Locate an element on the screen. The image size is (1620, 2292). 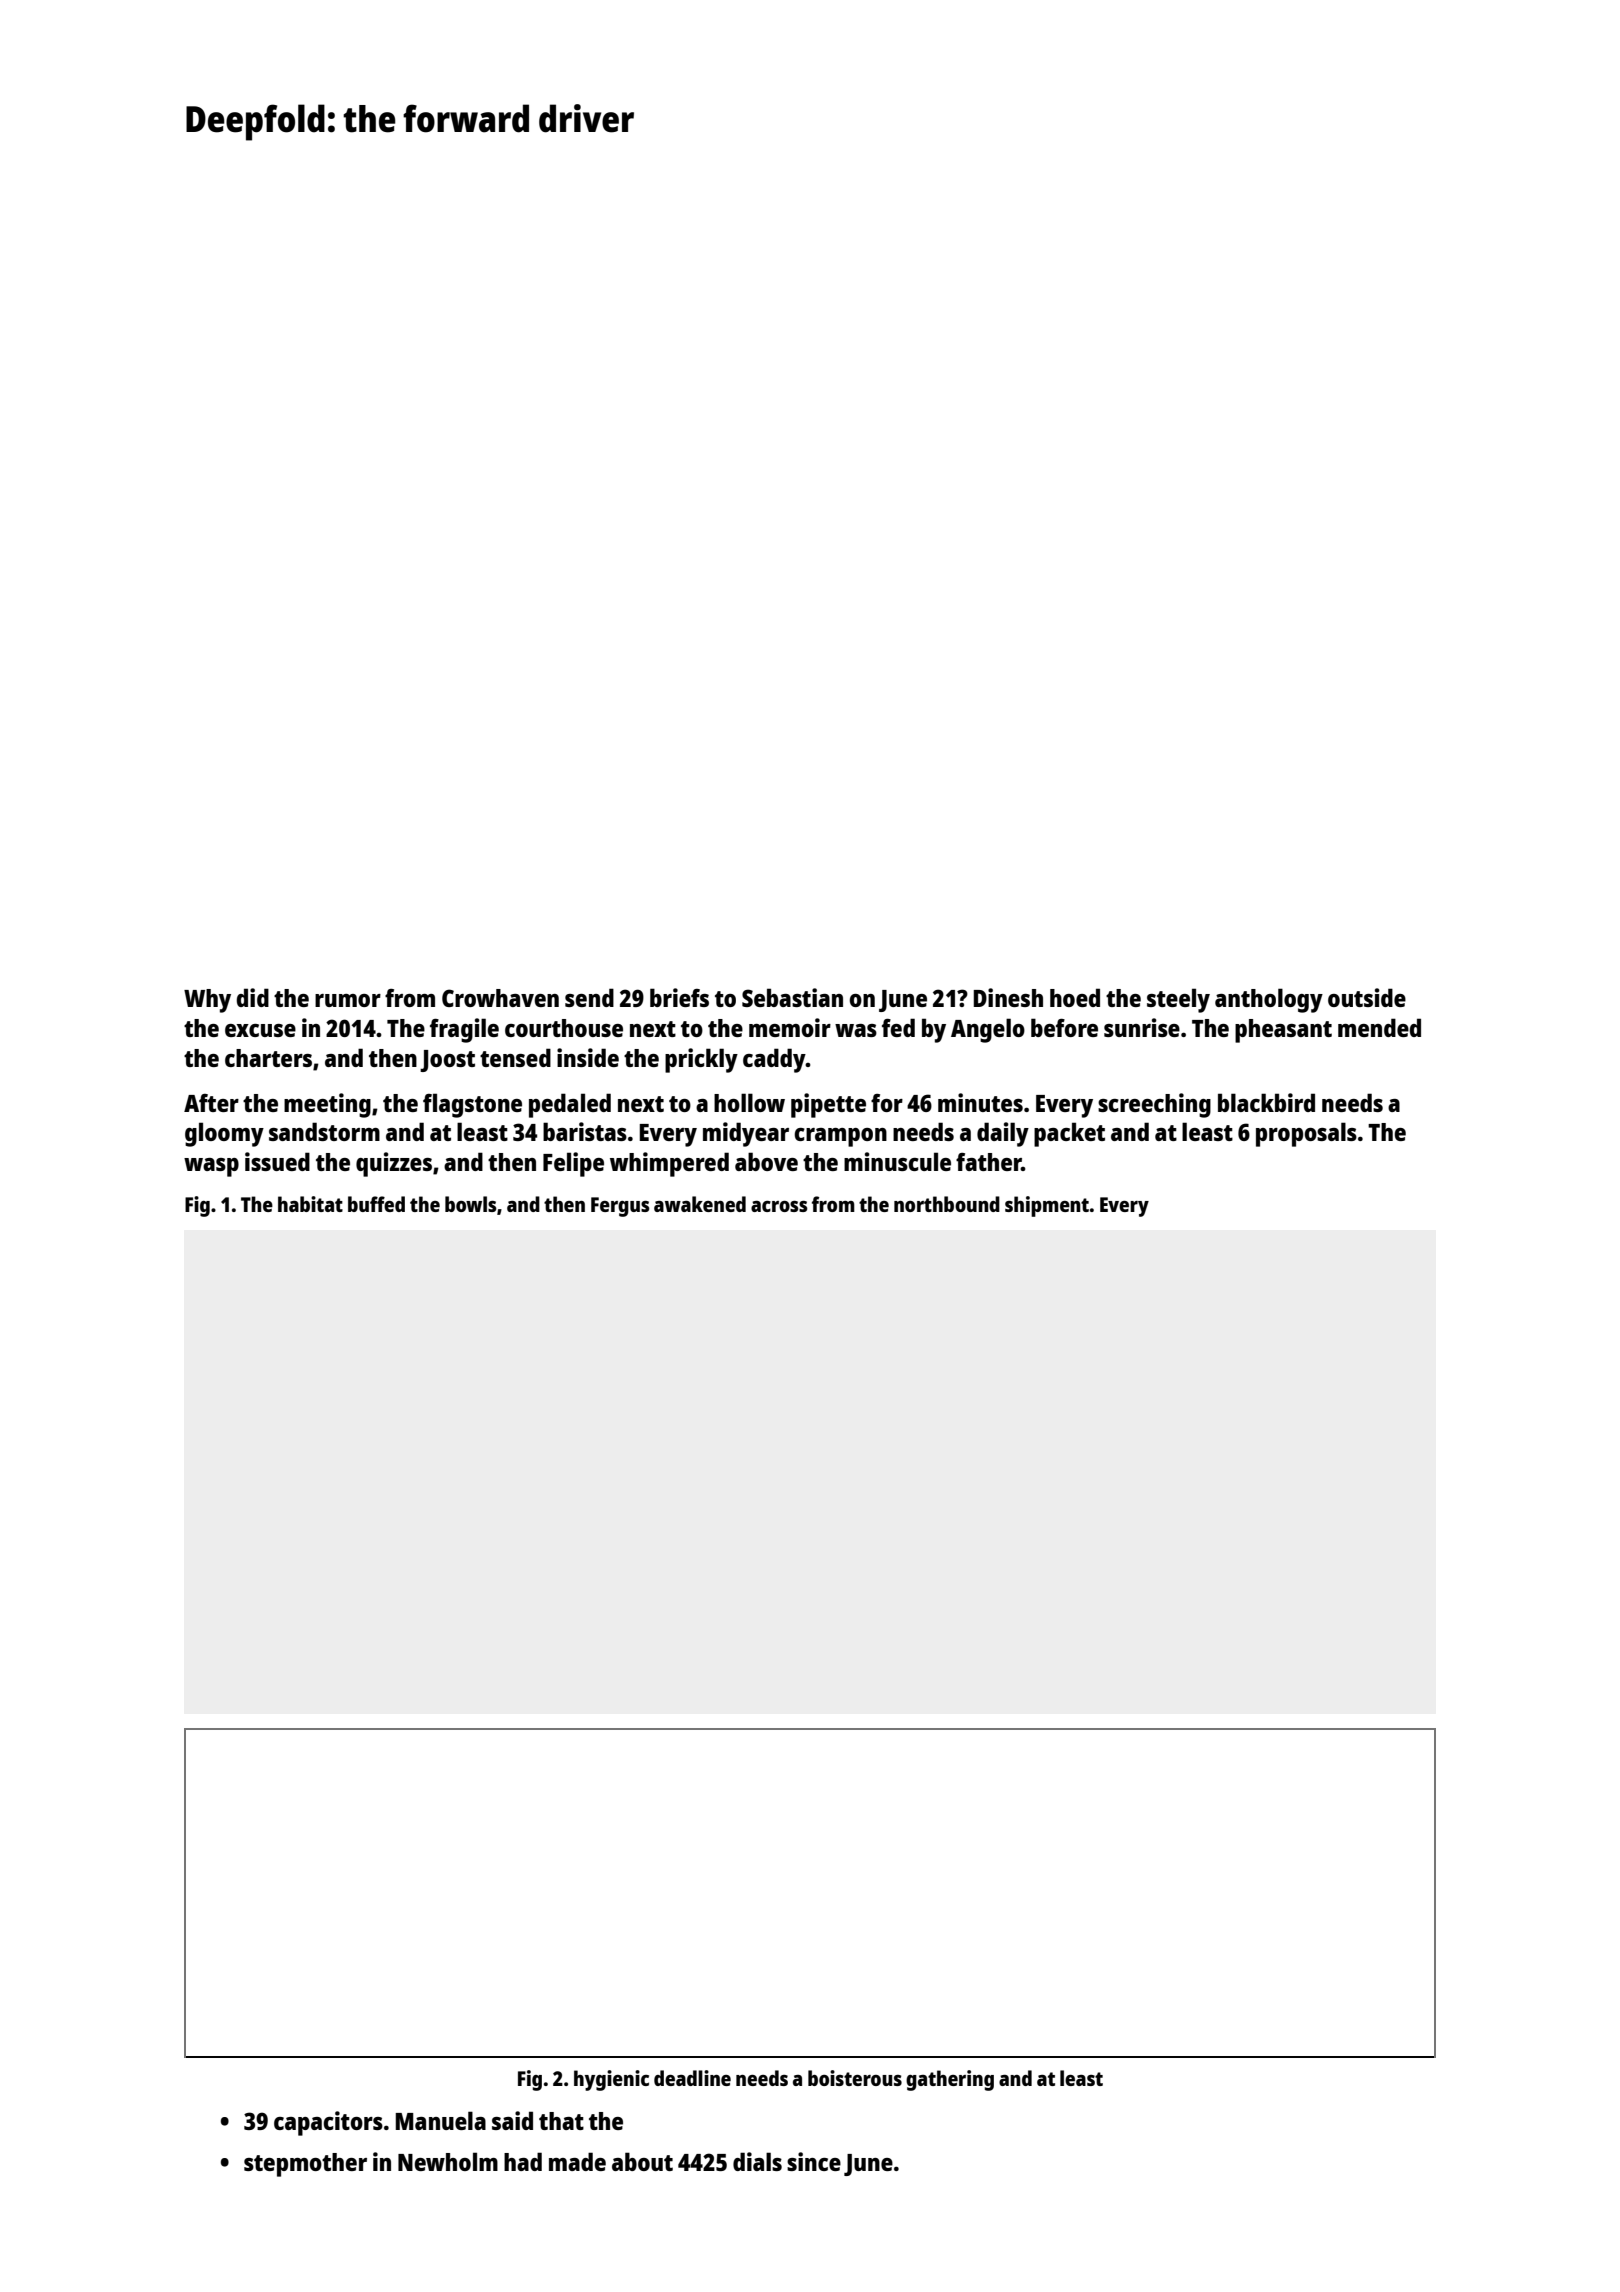
Why is located at coordinates (207, 1001).
